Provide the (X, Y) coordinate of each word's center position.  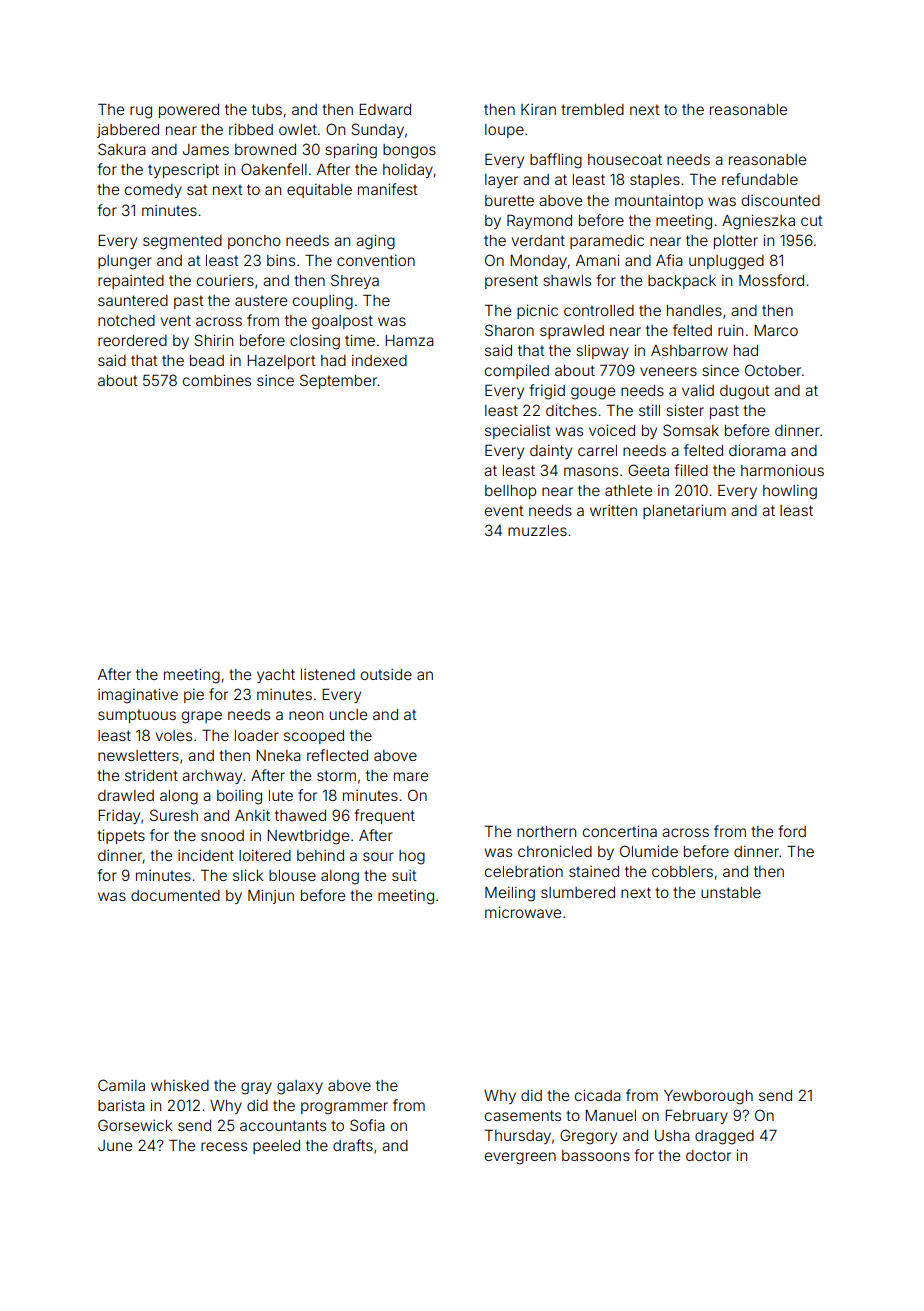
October (773, 370)
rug (141, 112)
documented (175, 895)
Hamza (409, 340)
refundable (760, 179)
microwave (523, 912)
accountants (283, 1125)
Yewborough (708, 1097)
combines (217, 380)
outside (386, 674)
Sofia (367, 1125)
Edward (385, 109)
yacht (276, 676)
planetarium (684, 511)
